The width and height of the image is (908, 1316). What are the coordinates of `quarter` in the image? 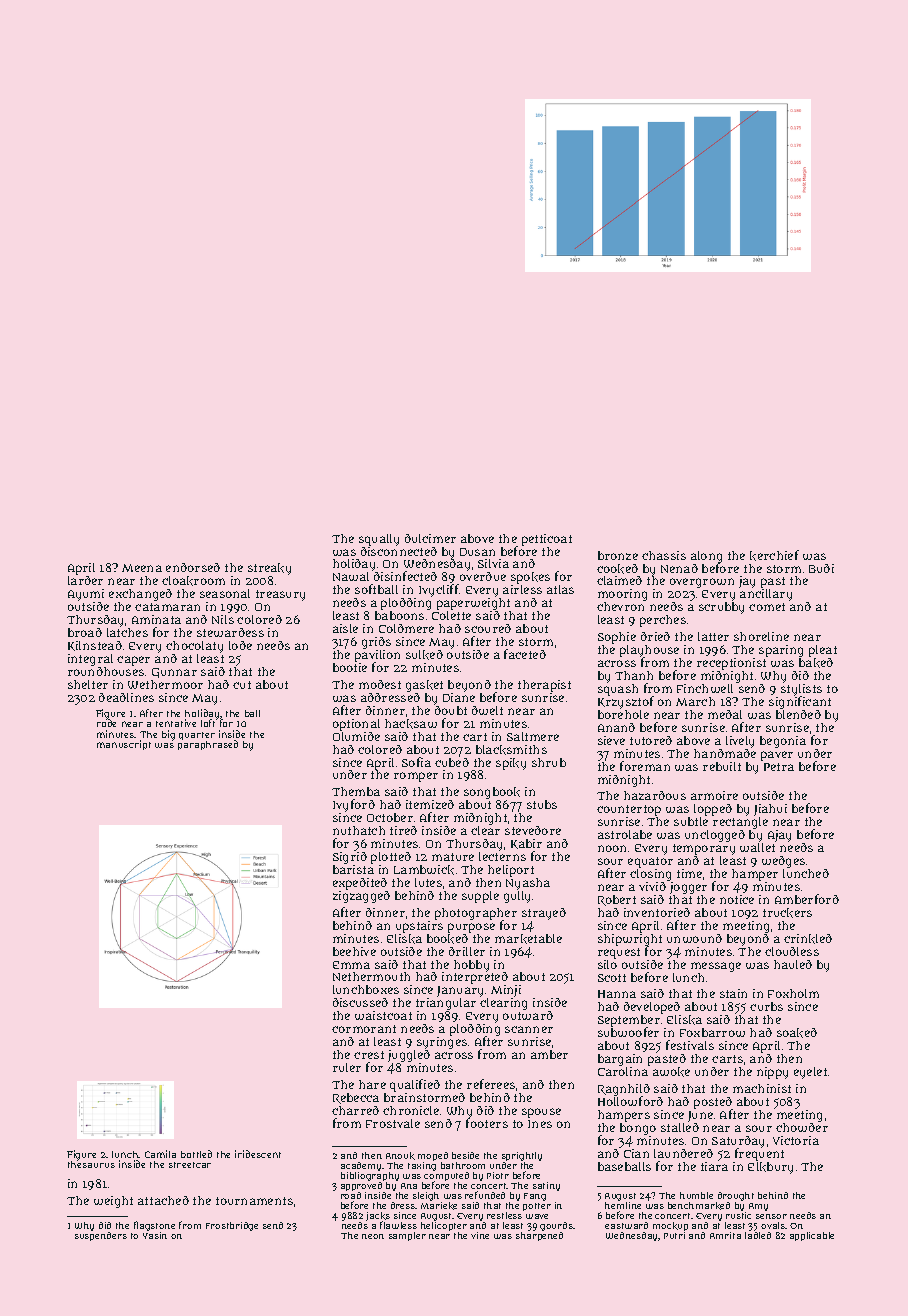 It's located at (197, 736).
